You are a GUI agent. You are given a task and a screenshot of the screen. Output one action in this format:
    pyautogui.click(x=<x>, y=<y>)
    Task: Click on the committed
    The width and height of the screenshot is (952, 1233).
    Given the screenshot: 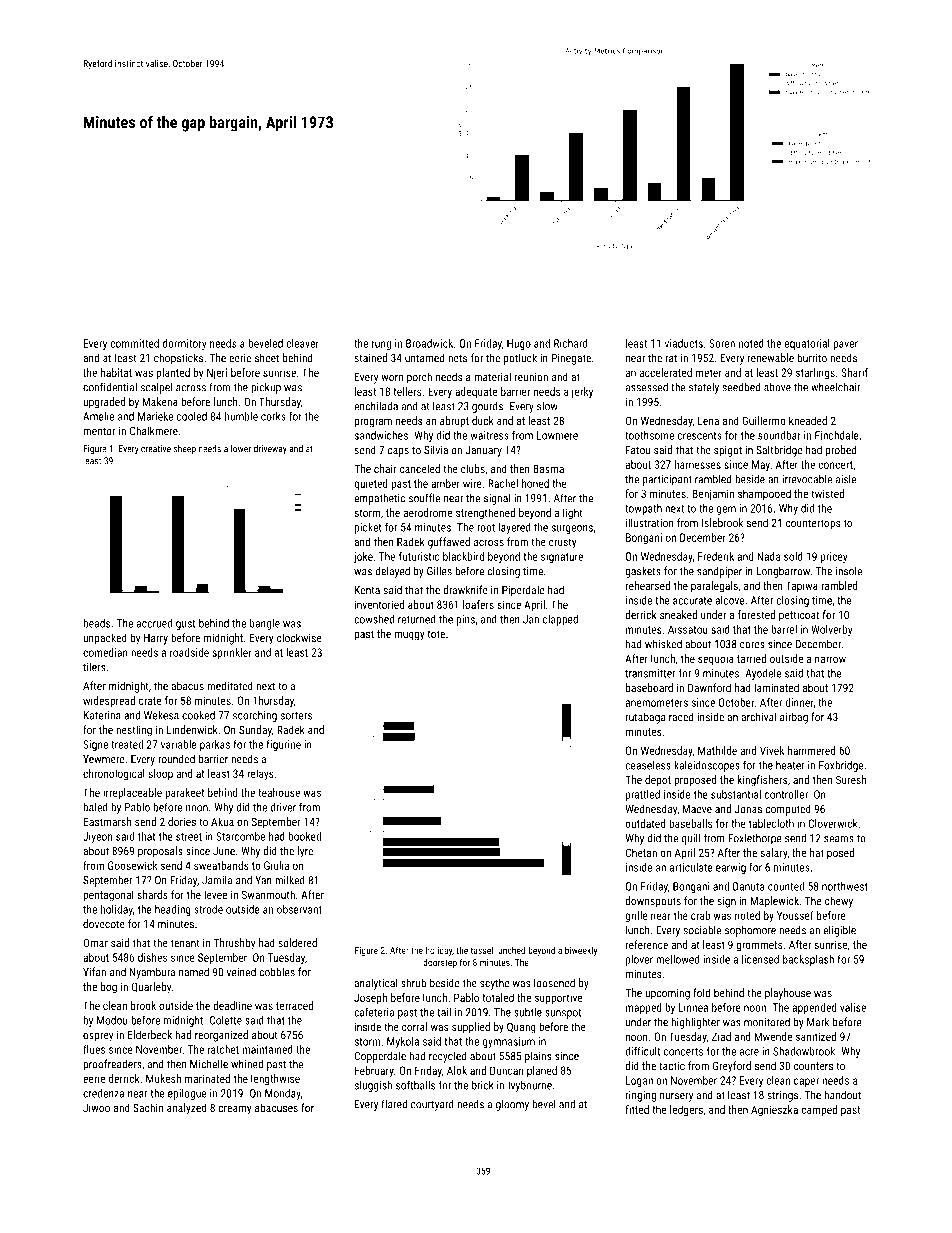 What is the action you would take?
    pyautogui.click(x=134, y=343)
